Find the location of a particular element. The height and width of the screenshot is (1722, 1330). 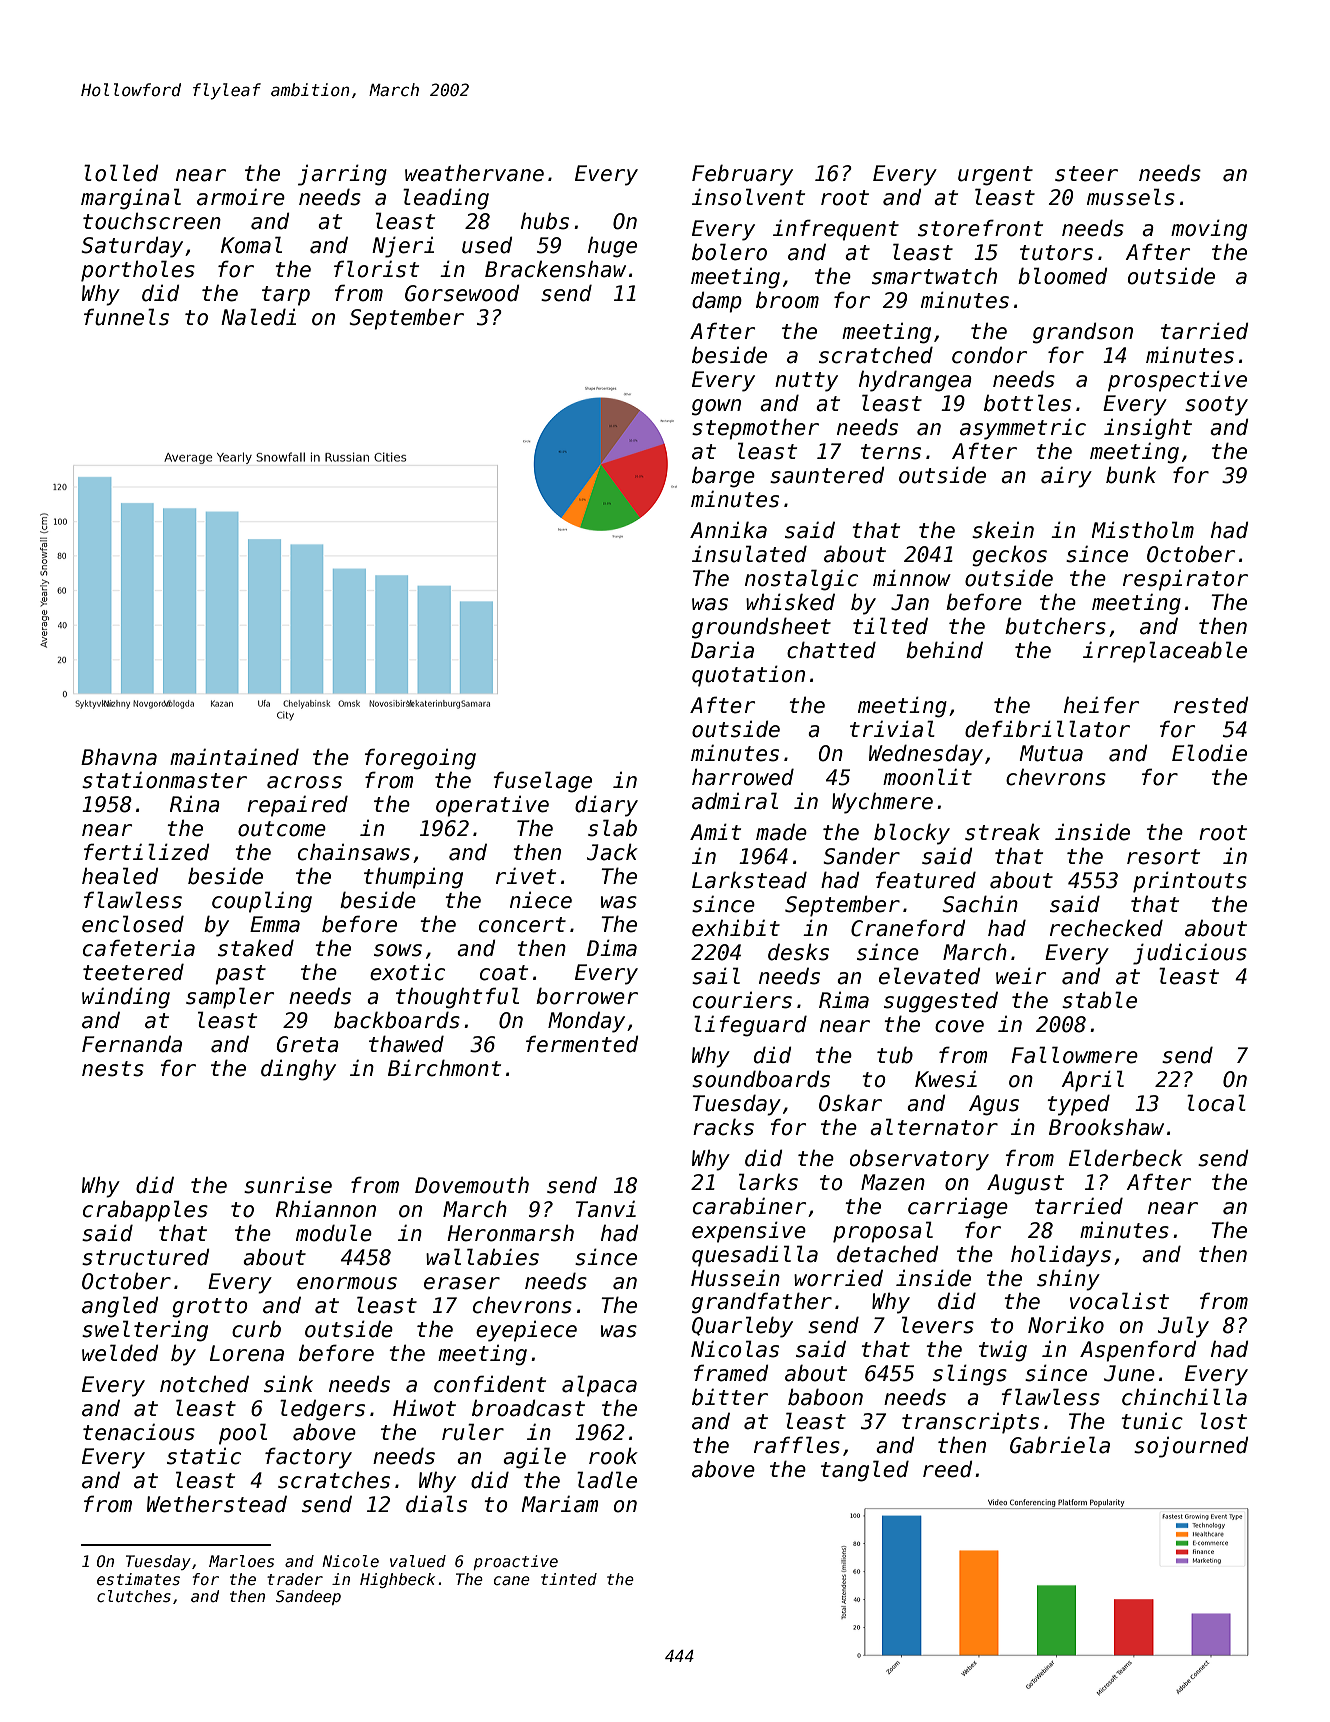

local is located at coordinates (1216, 1103).
